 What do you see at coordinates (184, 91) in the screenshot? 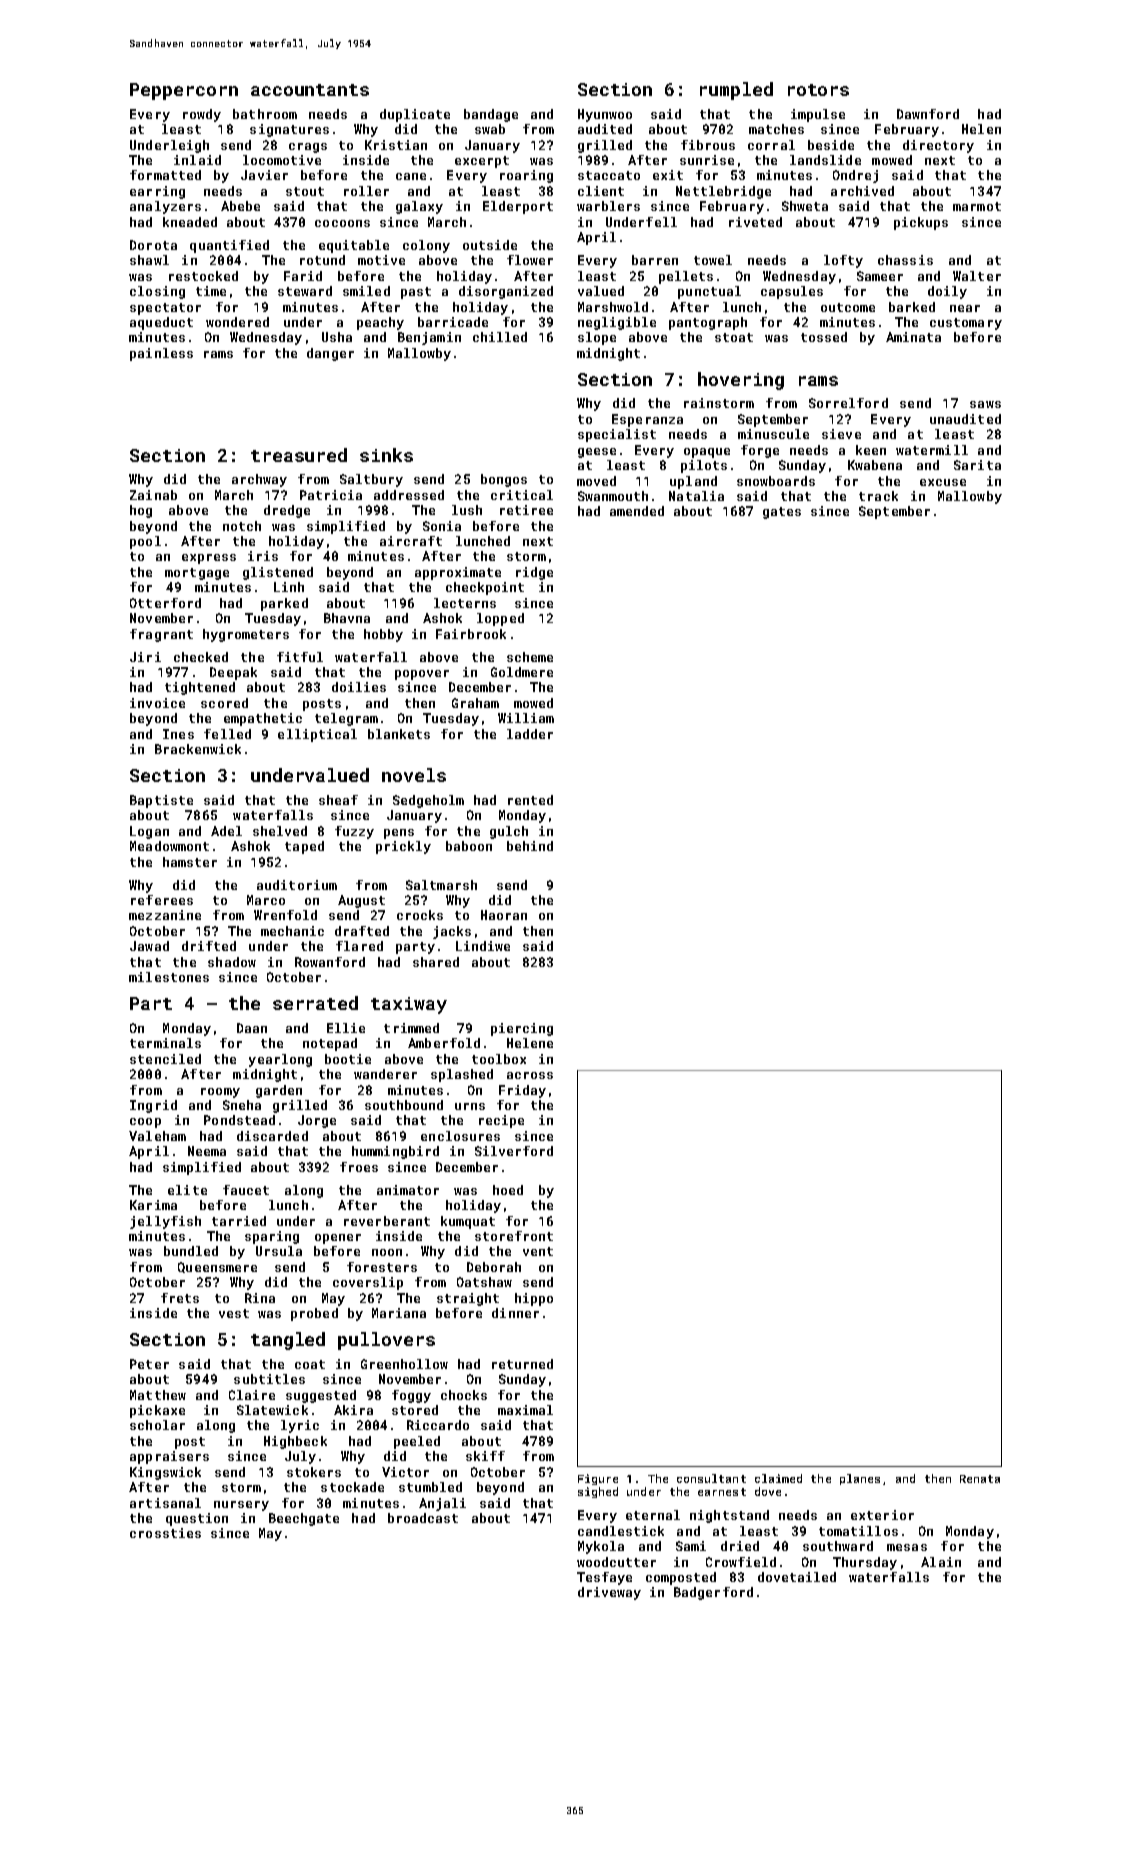
I see `Peppercorn` at bounding box center [184, 91].
